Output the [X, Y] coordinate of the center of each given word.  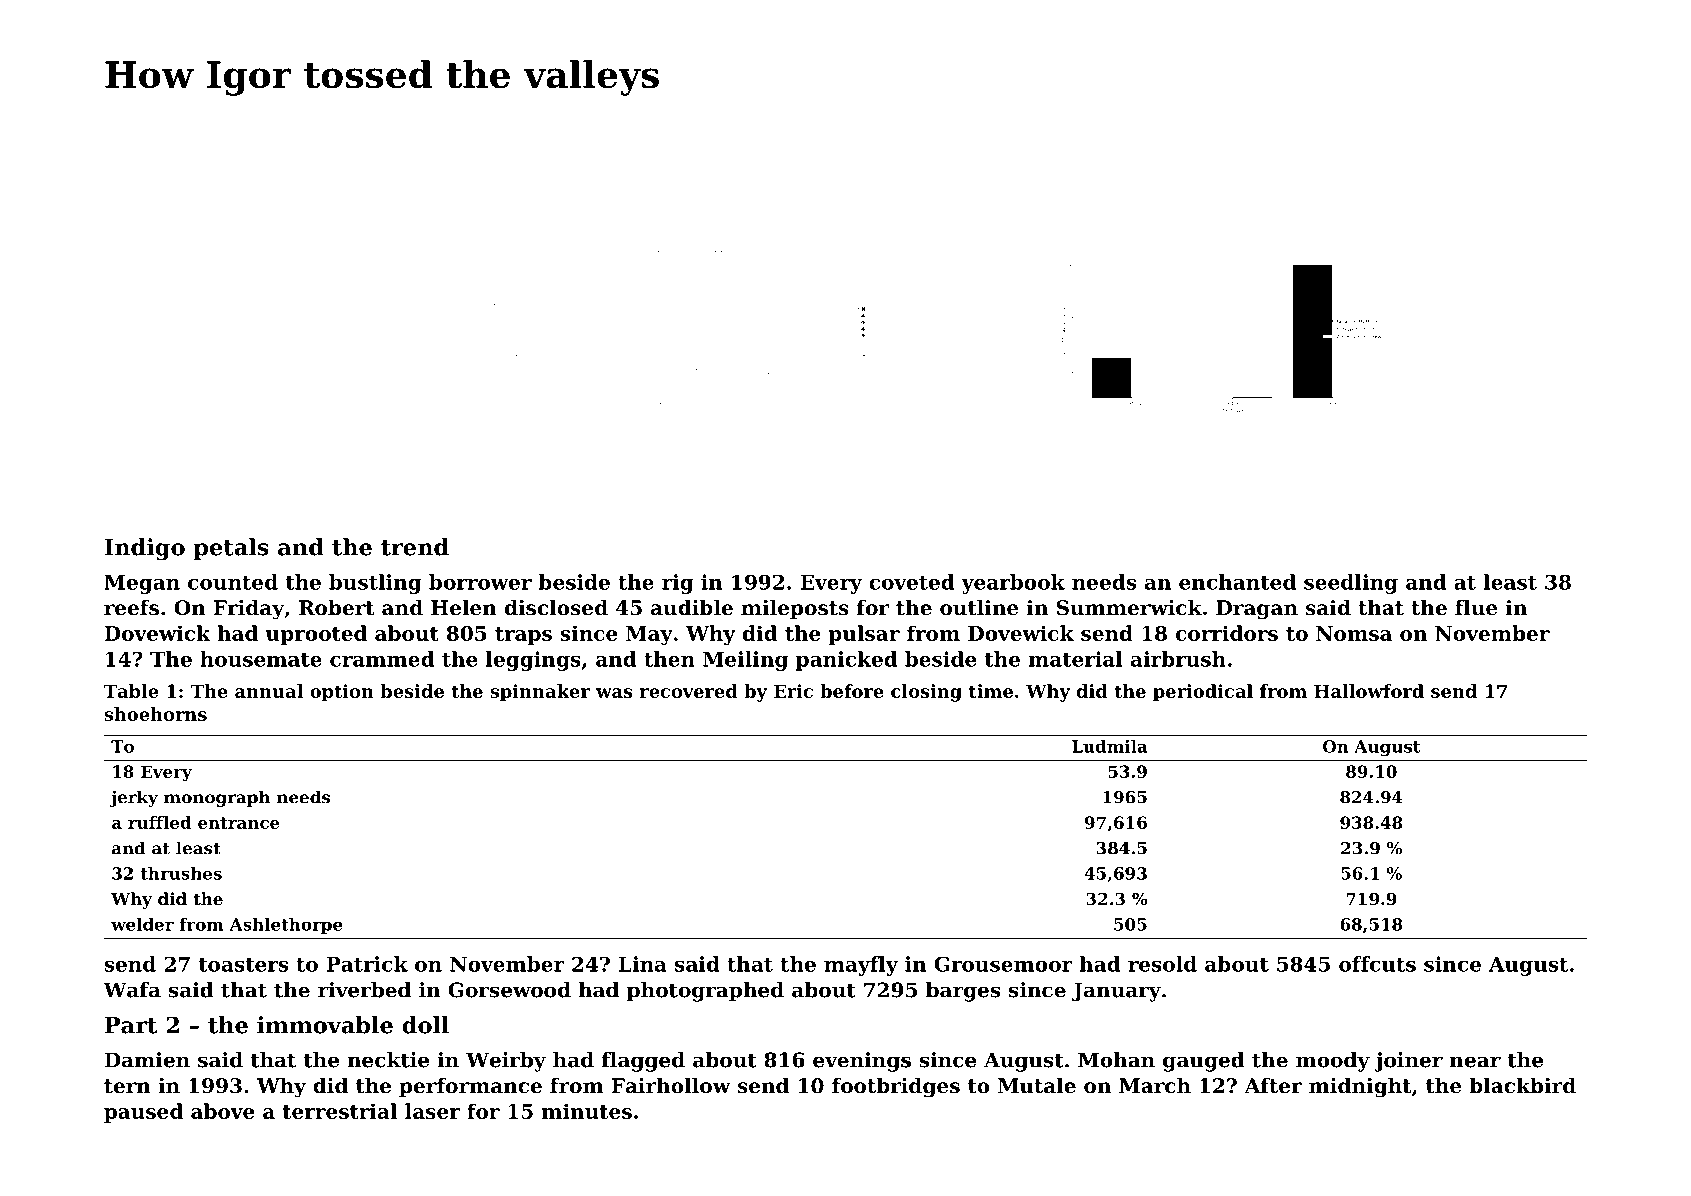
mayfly [861, 966]
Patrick [367, 964]
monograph [217, 798]
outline [979, 607]
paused [143, 1113]
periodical [1203, 693]
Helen [464, 607]
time [991, 691]
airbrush [1178, 659]
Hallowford [1369, 691]
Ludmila [1109, 746]
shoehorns [155, 714]
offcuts [1377, 964]
